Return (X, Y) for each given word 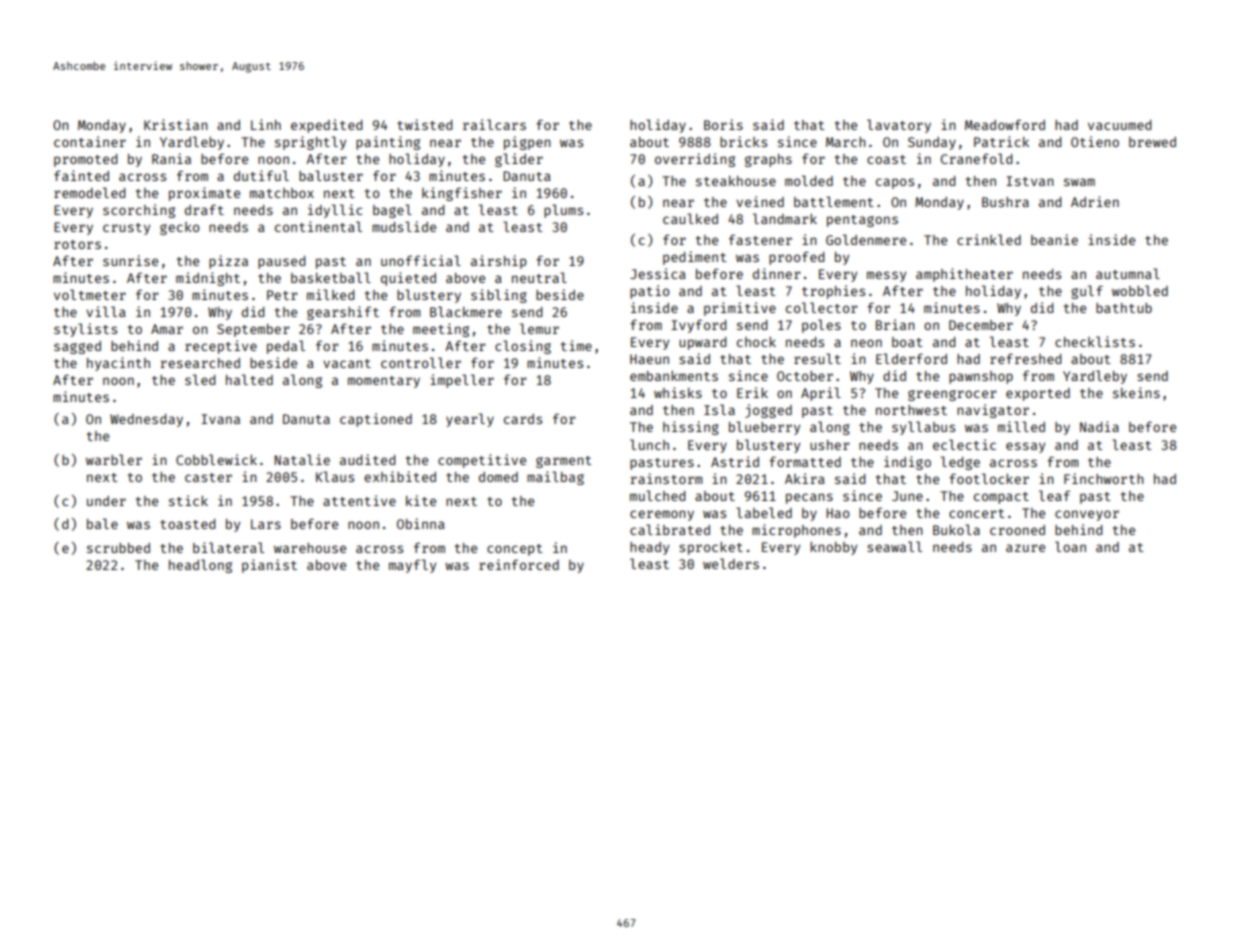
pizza (228, 262)
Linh (266, 124)
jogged (768, 411)
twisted (424, 124)
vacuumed (1119, 125)
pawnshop (981, 377)
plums (563, 211)
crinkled (989, 239)
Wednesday (146, 420)
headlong (200, 566)
